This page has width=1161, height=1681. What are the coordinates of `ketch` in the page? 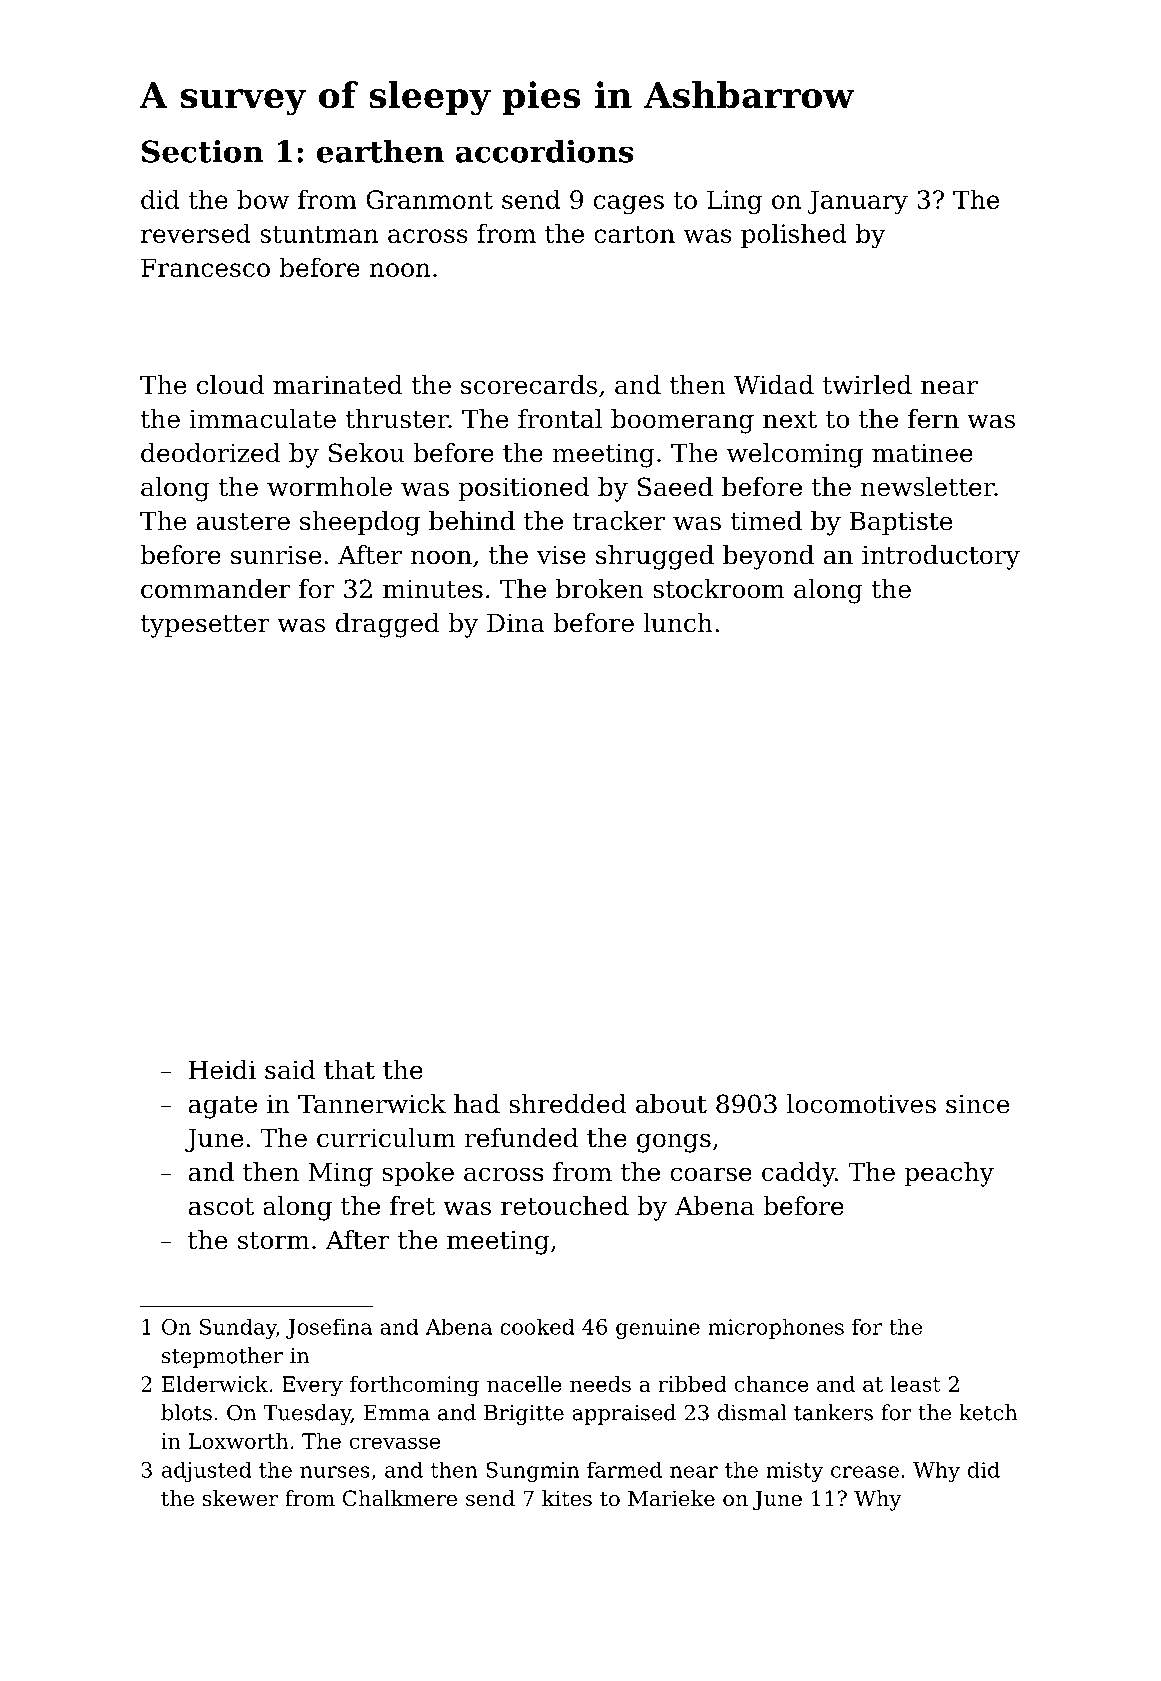 It's located at (988, 1412).
